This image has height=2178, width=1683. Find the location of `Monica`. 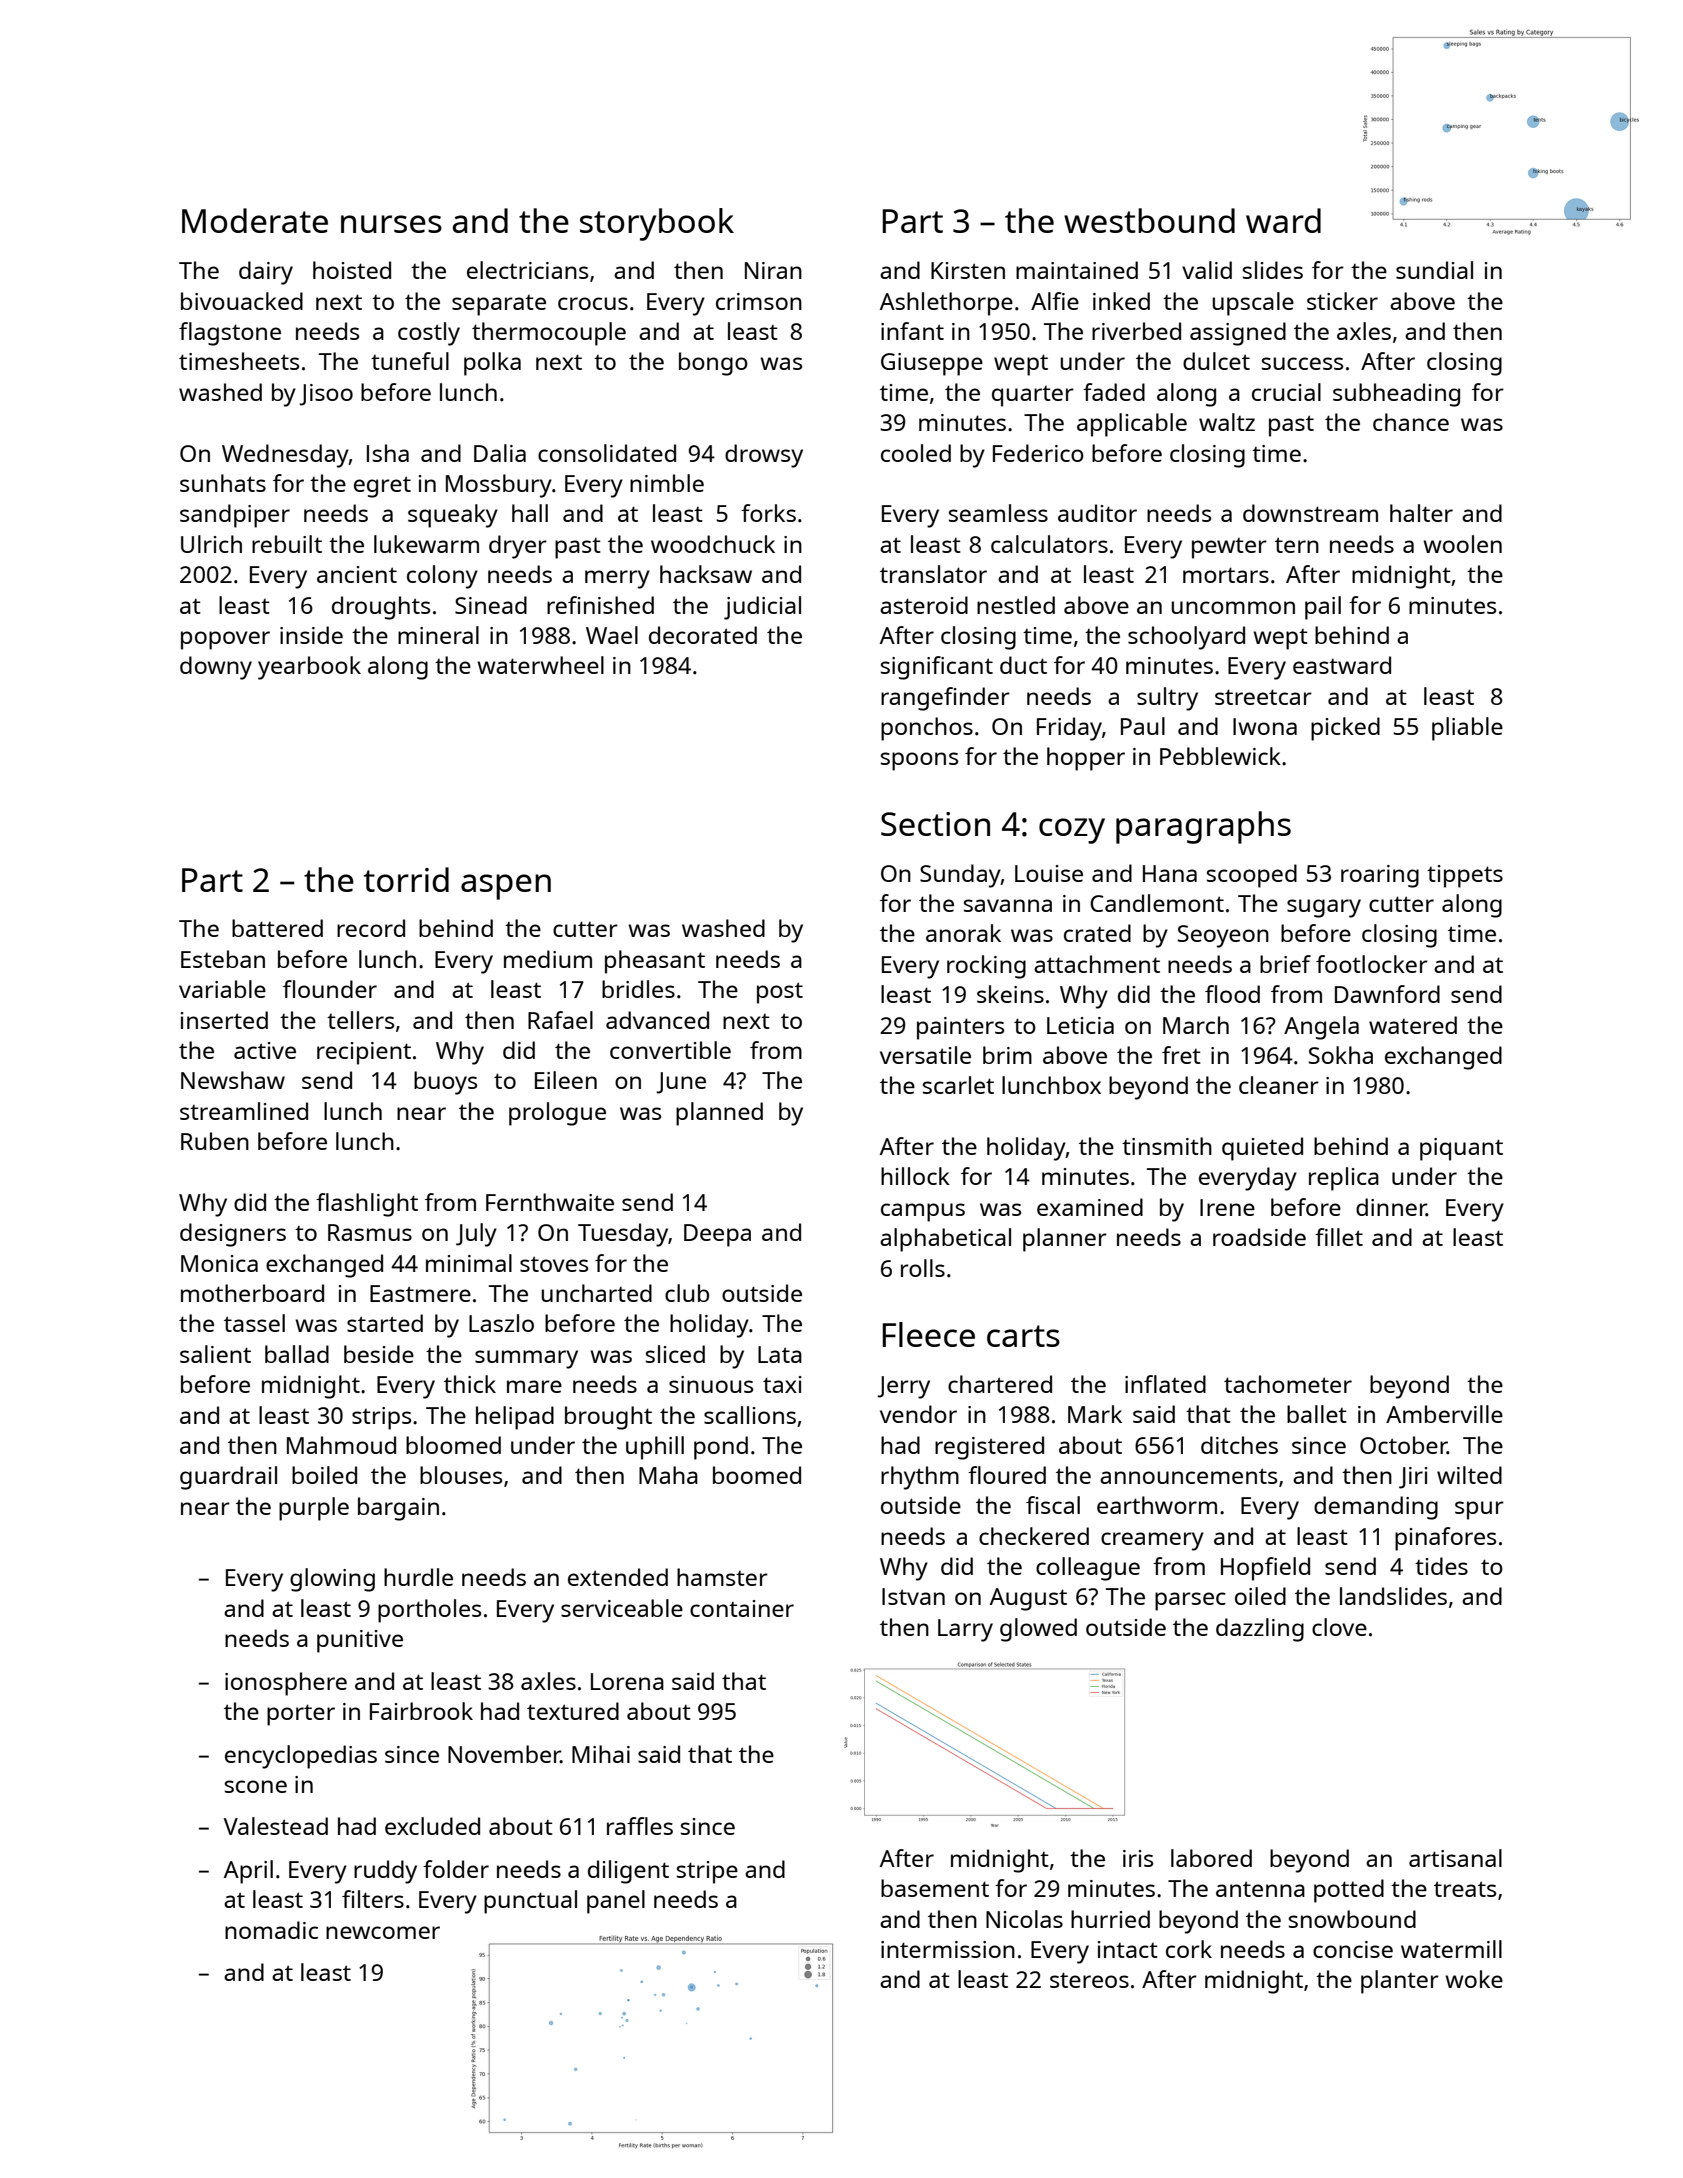

Monica is located at coordinates (219, 1263).
